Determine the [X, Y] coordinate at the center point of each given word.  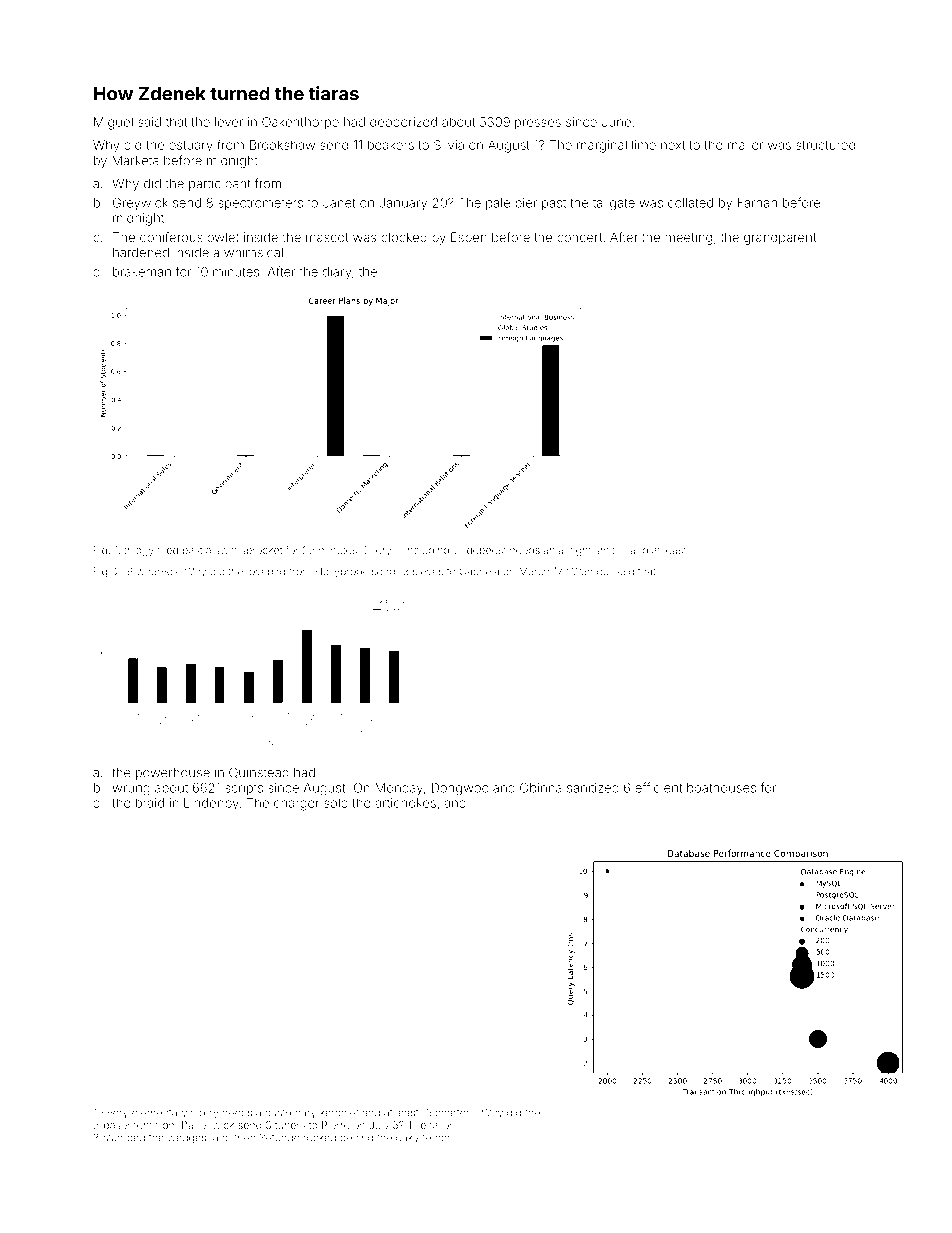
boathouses [721, 788]
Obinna [541, 788]
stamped [124, 1138]
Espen [469, 238]
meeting [688, 238]
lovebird [266, 571]
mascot [327, 237]
